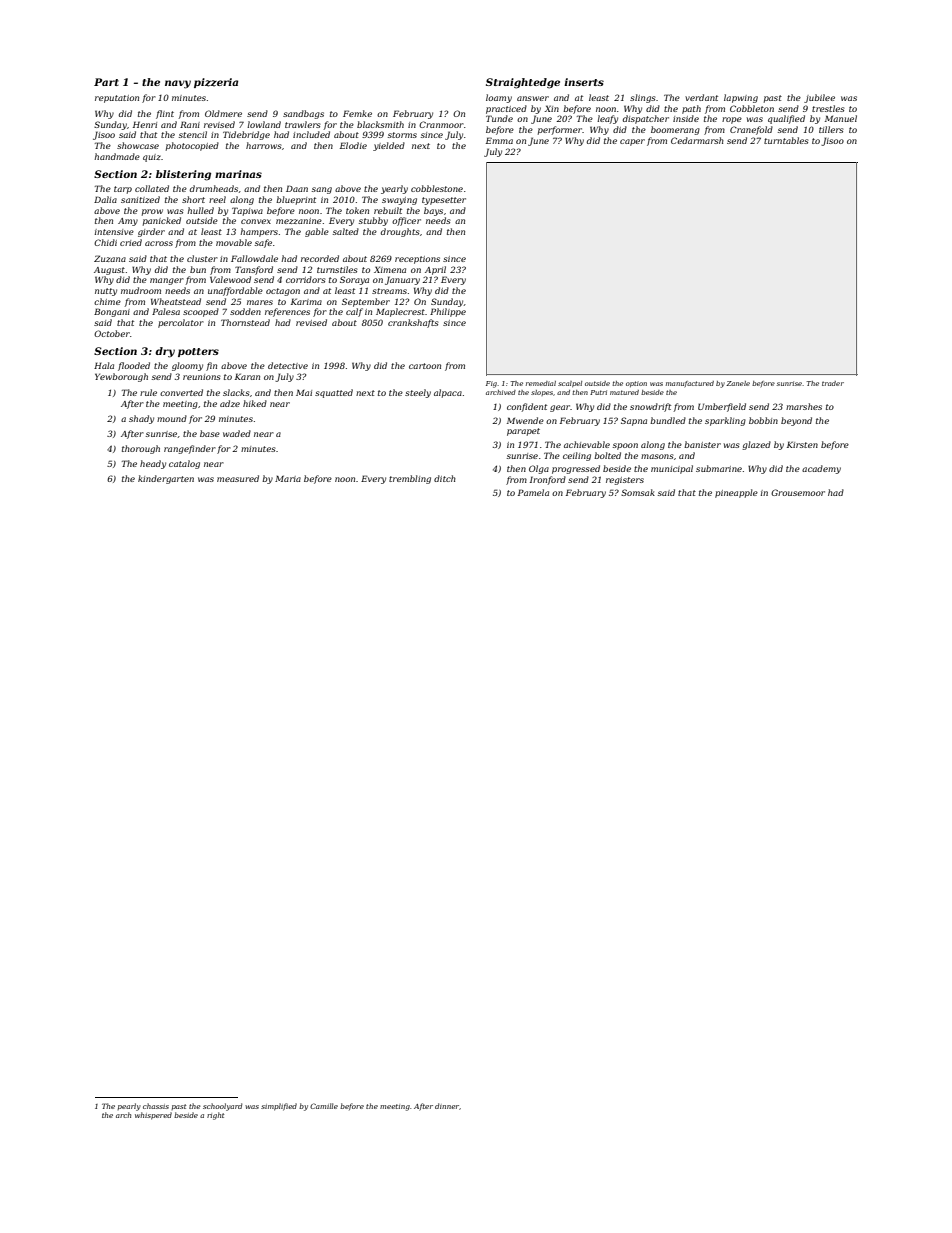  I want to click on Straightedge, so click(523, 83).
